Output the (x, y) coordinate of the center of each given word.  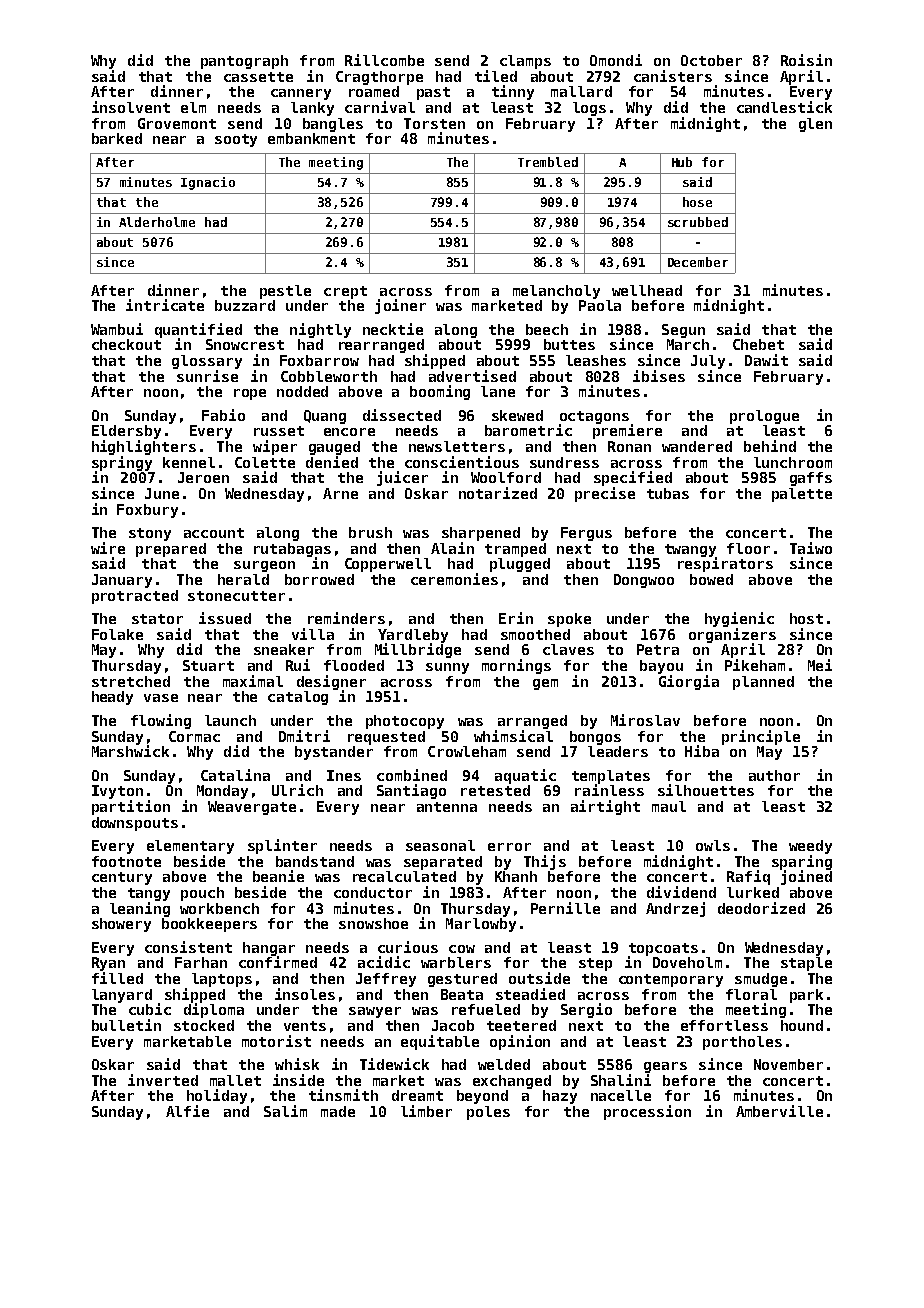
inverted (163, 1080)
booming (440, 392)
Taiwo (811, 548)
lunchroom (793, 462)
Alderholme (157, 222)
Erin (516, 618)
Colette (265, 462)
